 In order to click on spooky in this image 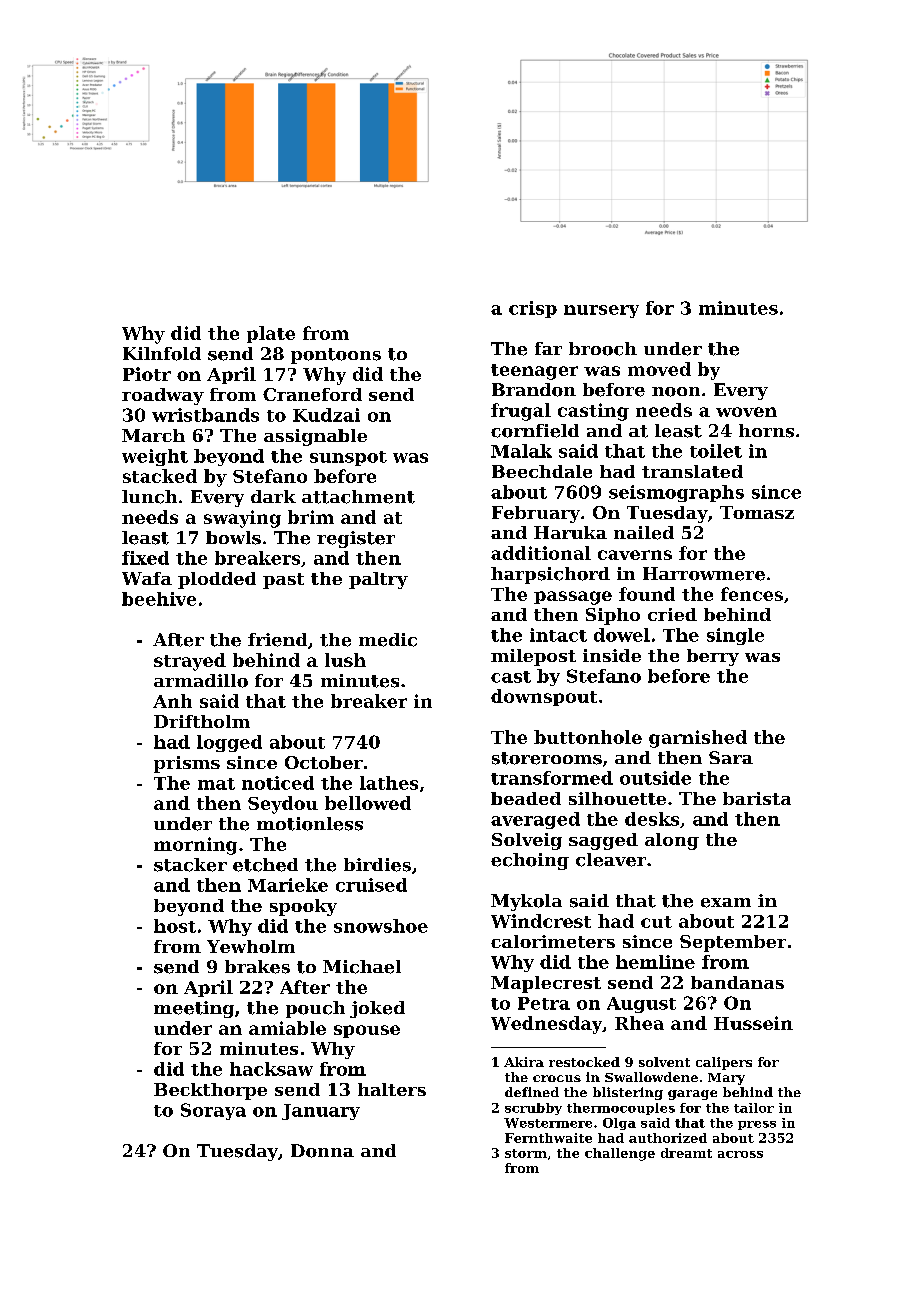, I will do `click(303, 907)`.
